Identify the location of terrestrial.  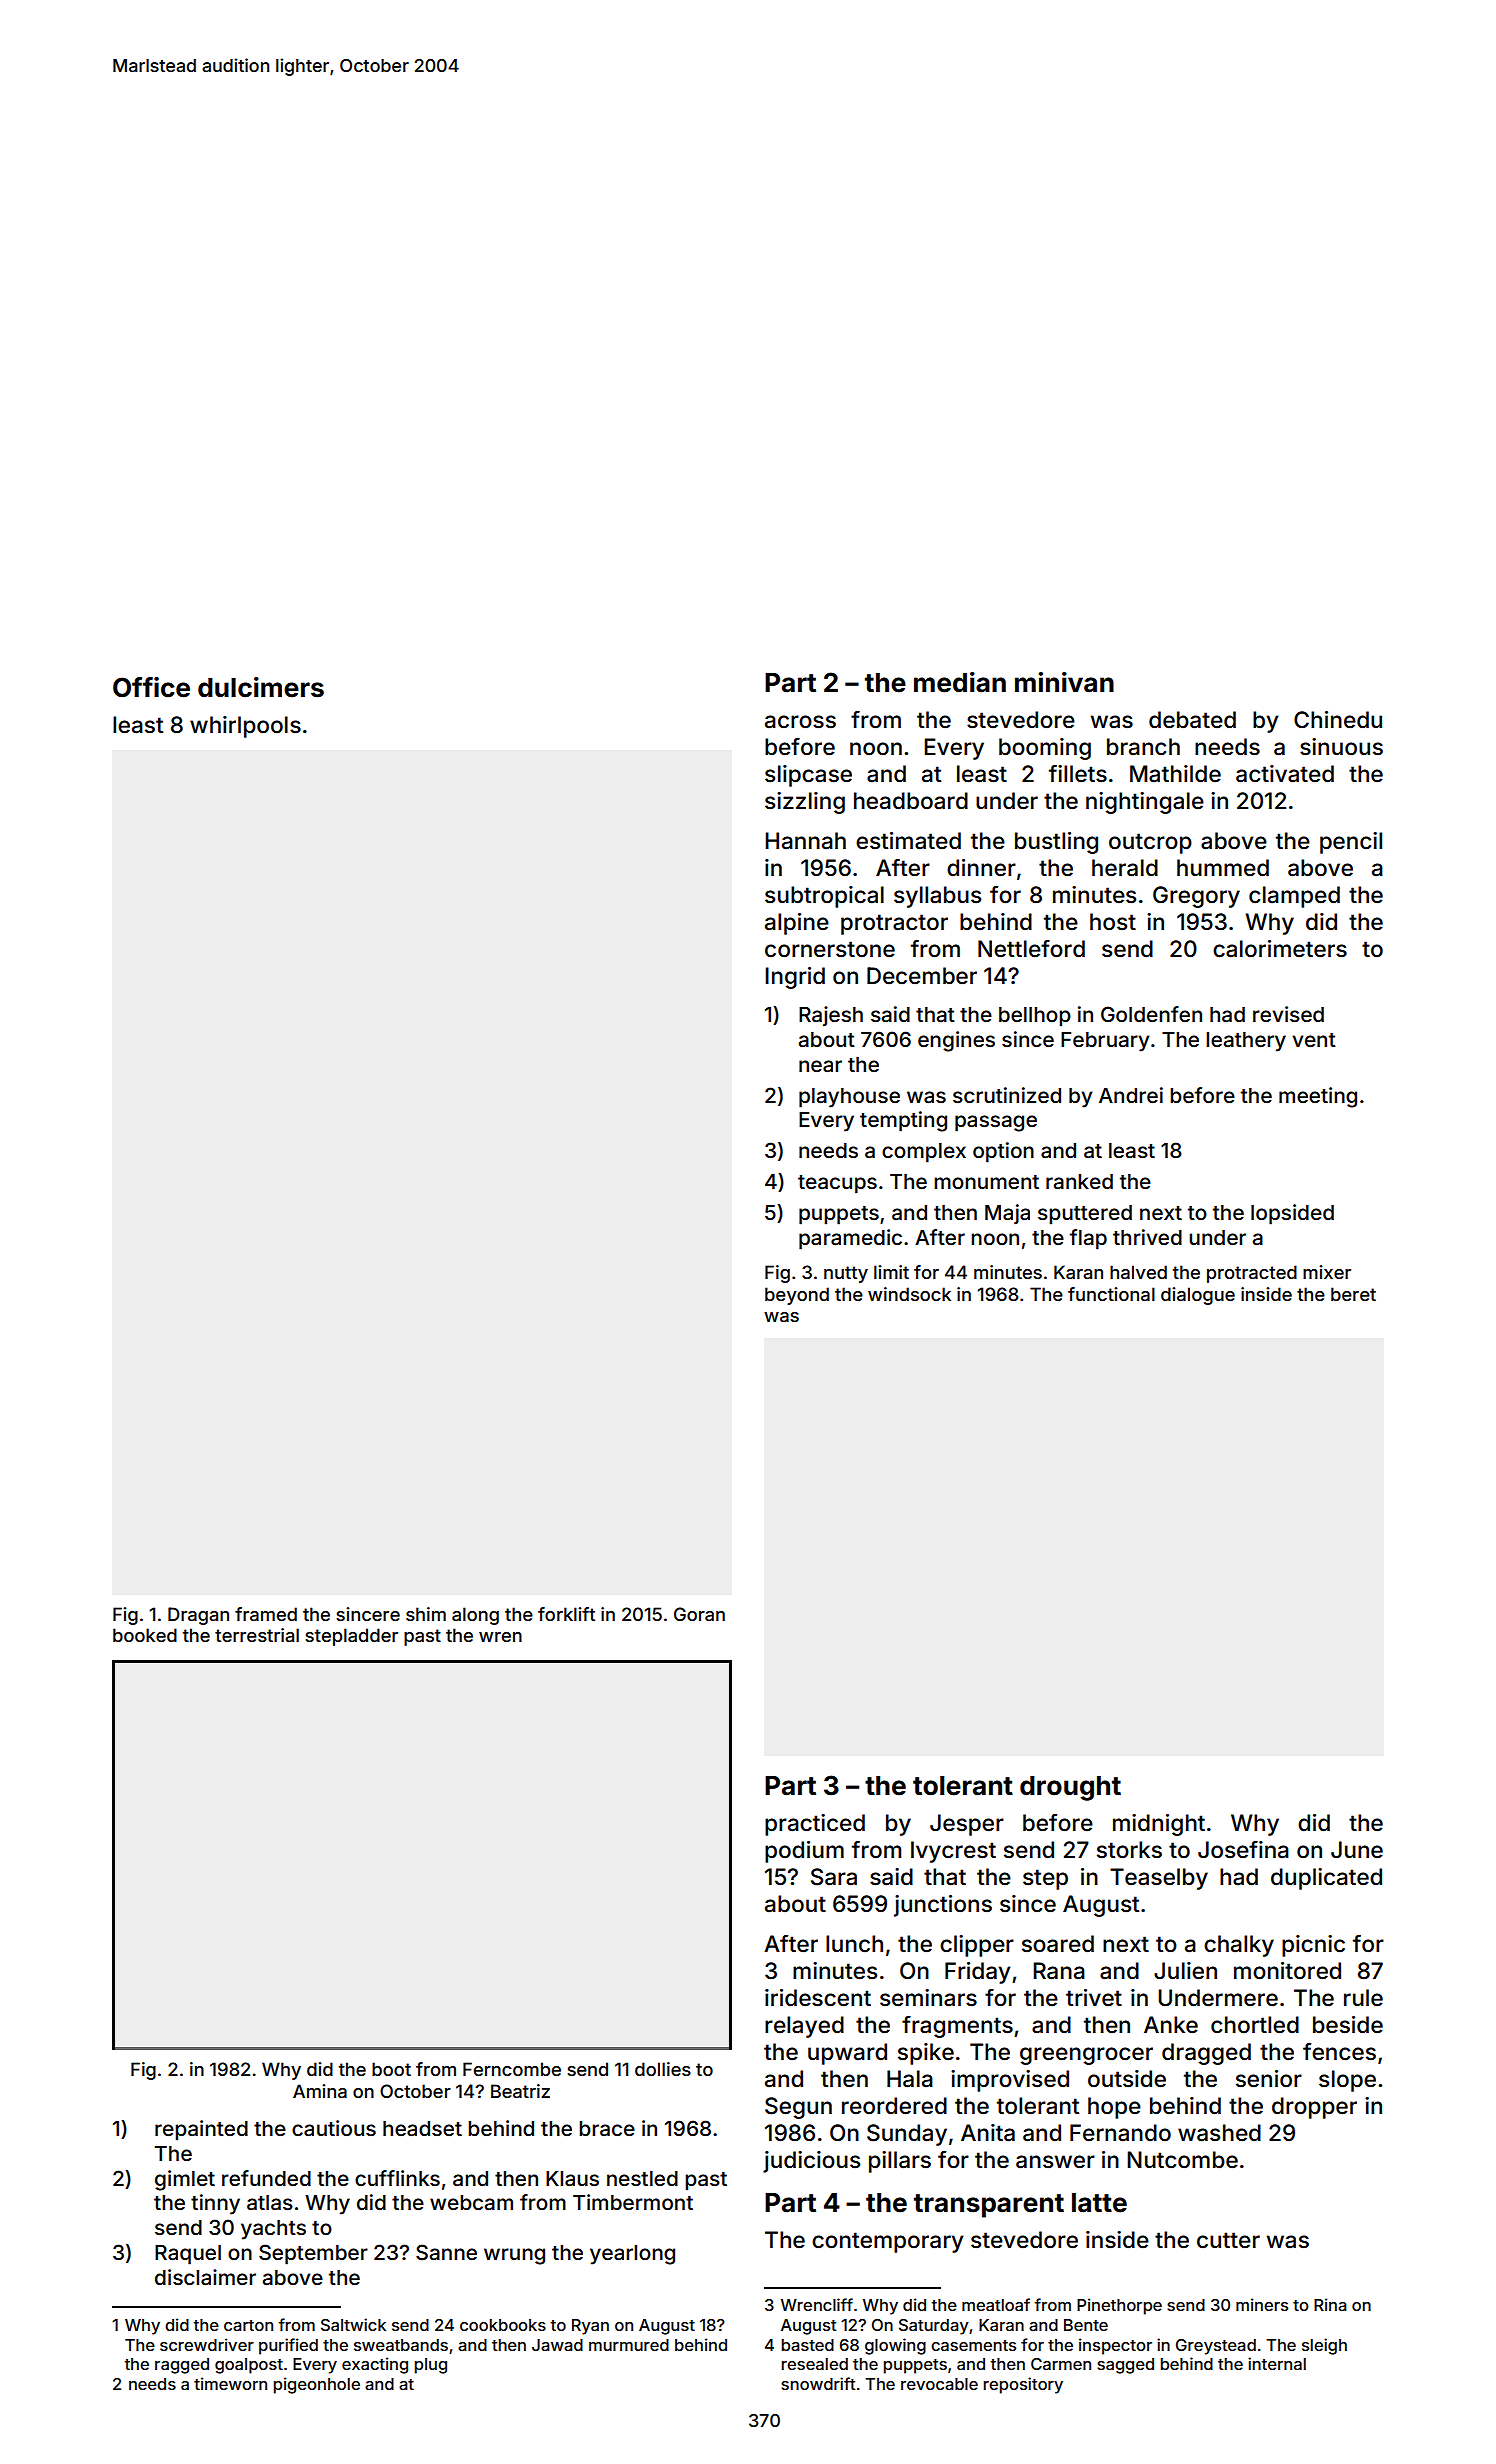
(257, 1635).
